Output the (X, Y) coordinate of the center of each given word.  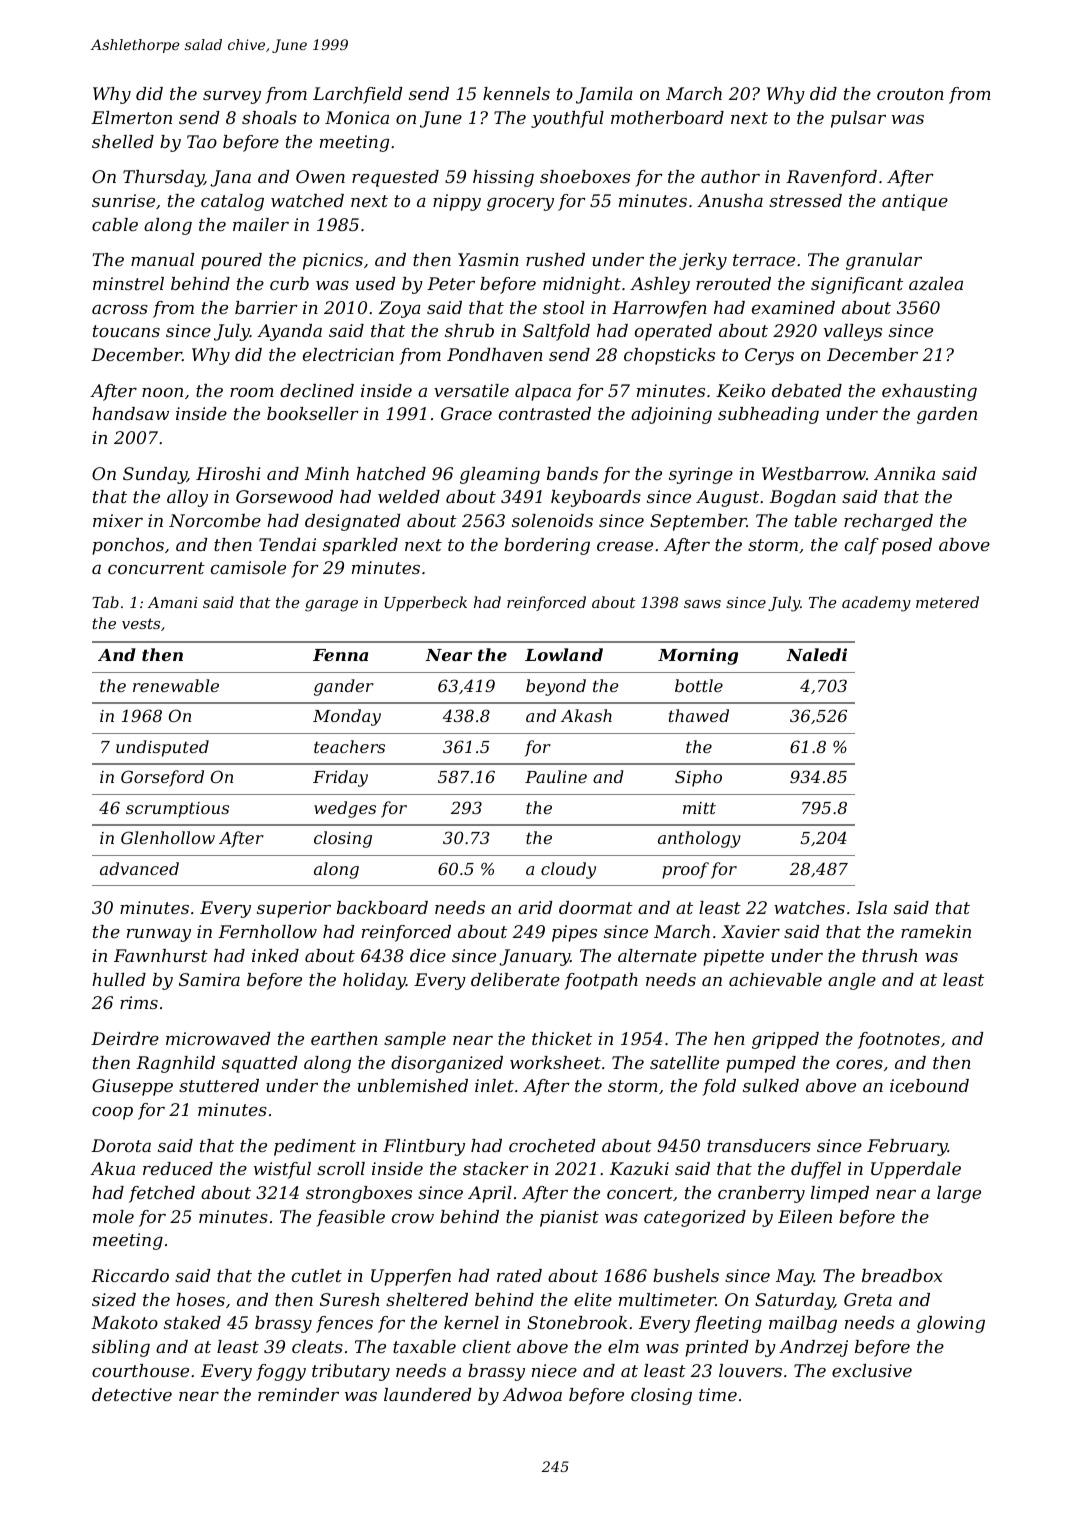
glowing (951, 1324)
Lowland (564, 654)
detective (132, 1394)
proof (685, 870)
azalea (936, 284)
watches (809, 907)
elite (593, 1299)
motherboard (667, 117)
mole (113, 1216)
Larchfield (357, 95)
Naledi (816, 654)
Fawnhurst (161, 955)
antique (915, 202)
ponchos (128, 546)
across (120, 309)
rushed (555, 259)
